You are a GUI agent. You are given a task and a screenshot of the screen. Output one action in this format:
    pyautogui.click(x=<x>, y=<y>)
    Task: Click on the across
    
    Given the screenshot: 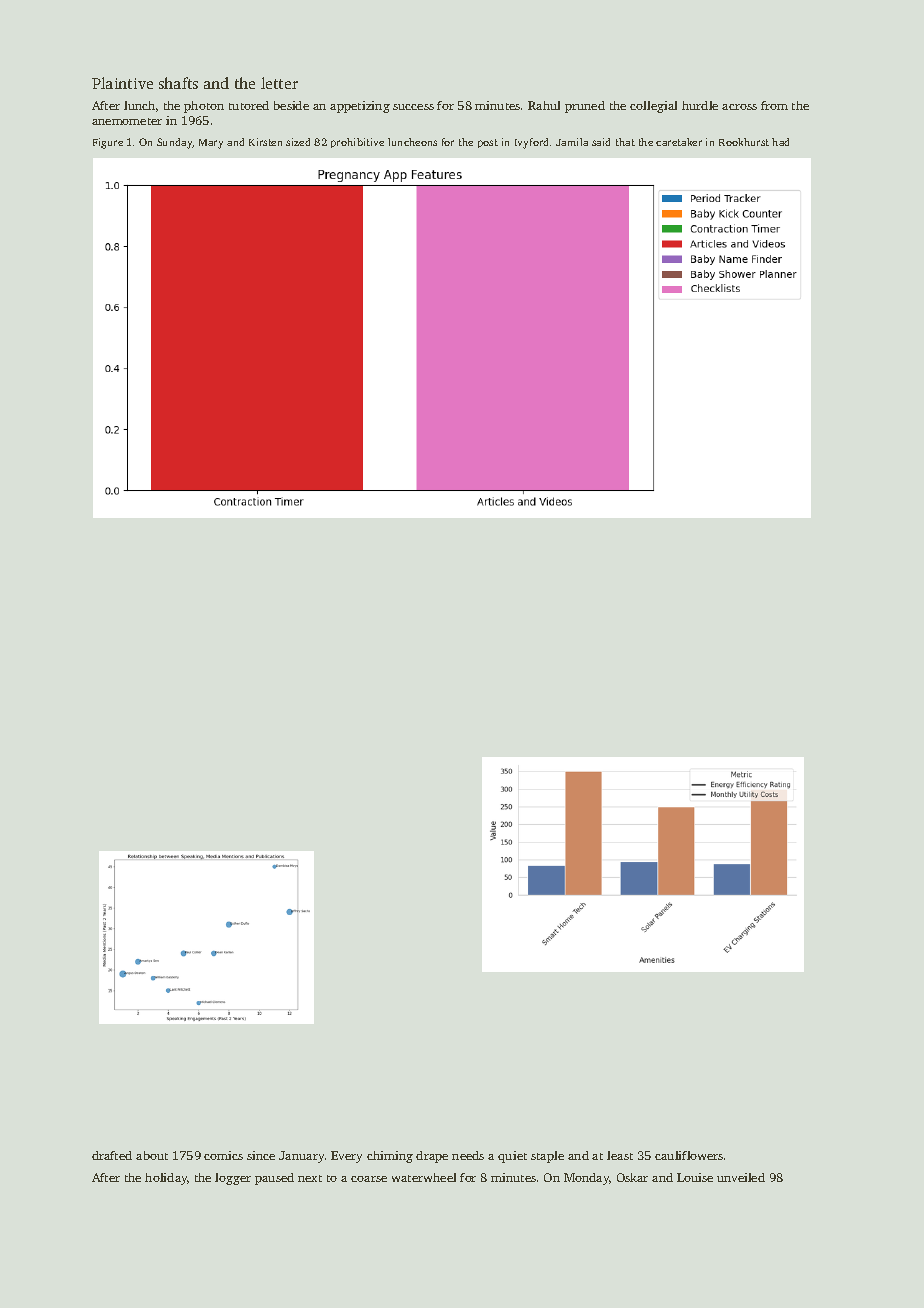 What is the action you would take?
    pyautogui.click(x=739, y=107)
